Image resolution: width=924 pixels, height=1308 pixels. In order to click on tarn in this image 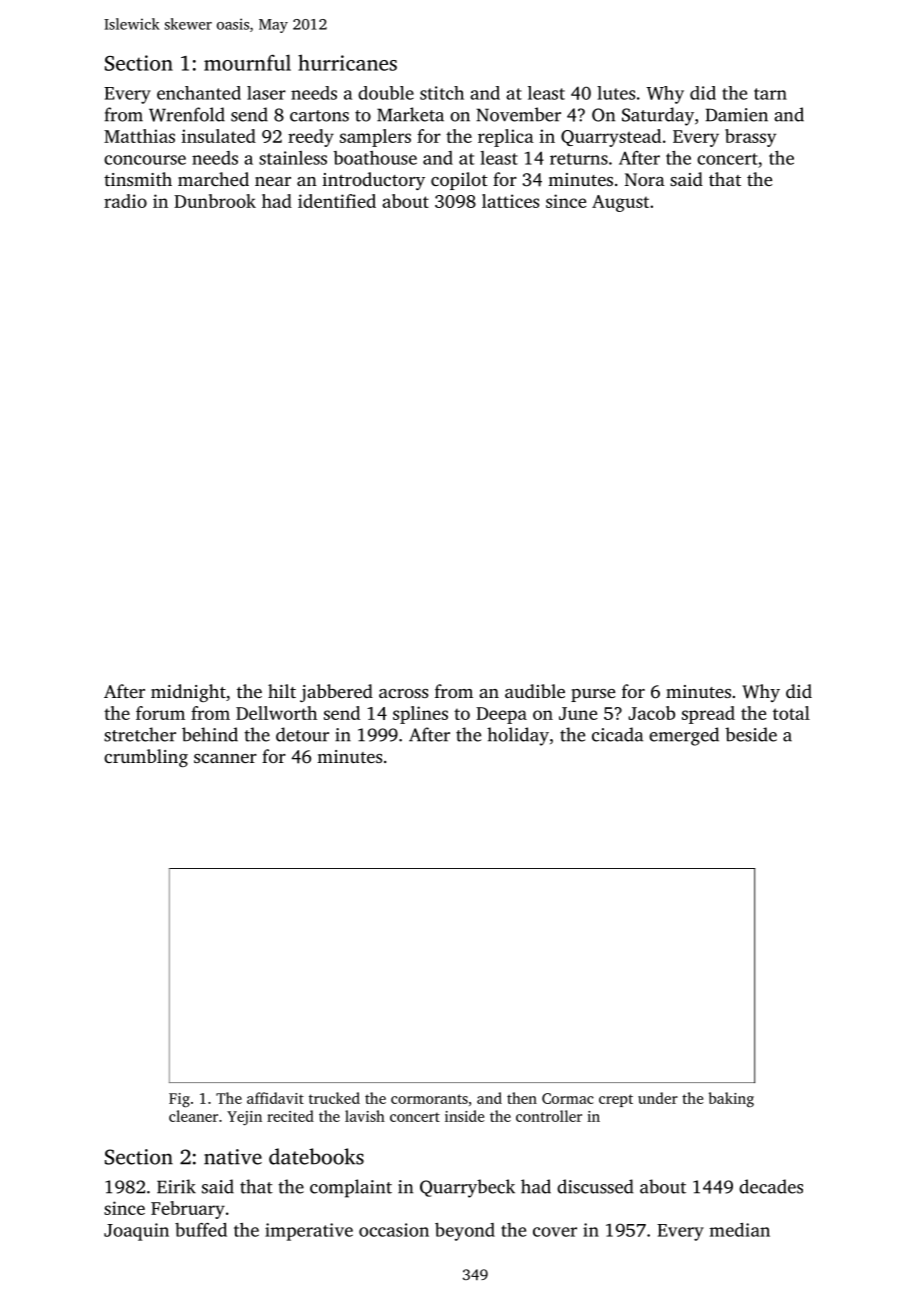, I will do `click(770, 94)`.
